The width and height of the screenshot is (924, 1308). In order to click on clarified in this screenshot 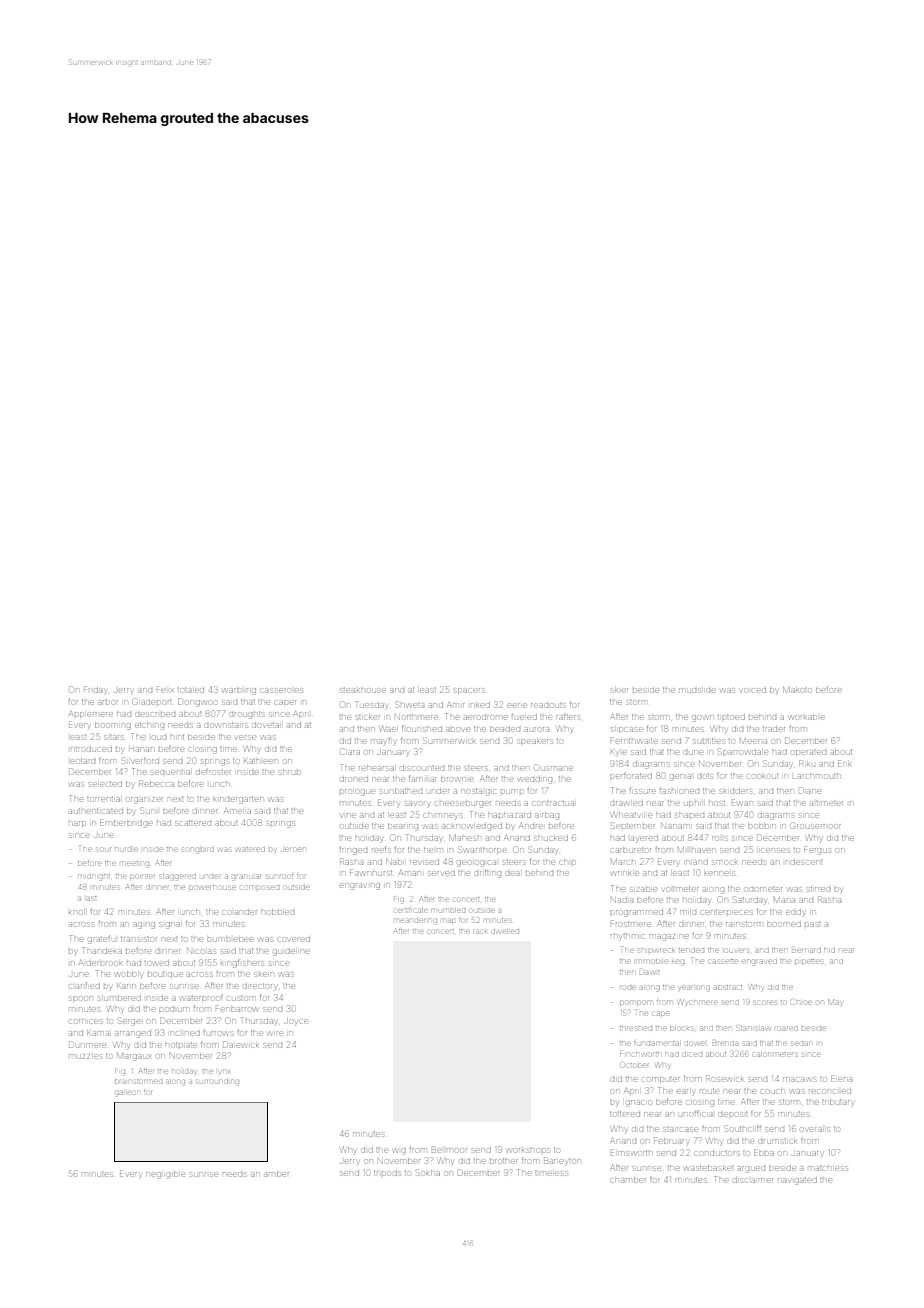, I will do `click(84, 985)`.
